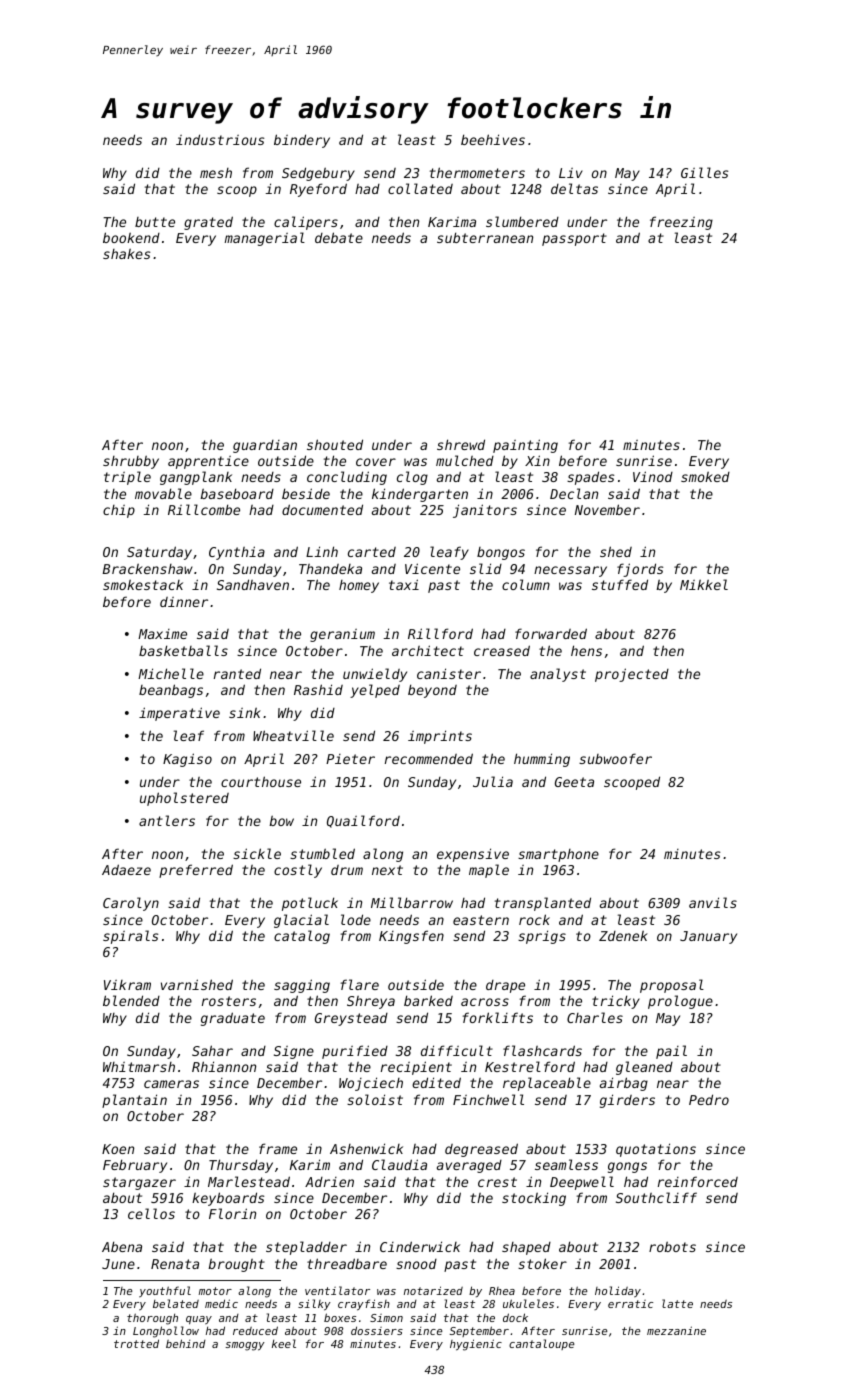 The height and width of the image is (1400, 849). What do you see at coordinates (713, 902) in the image?
I see `anvils` at bounding box center [713, 902].
